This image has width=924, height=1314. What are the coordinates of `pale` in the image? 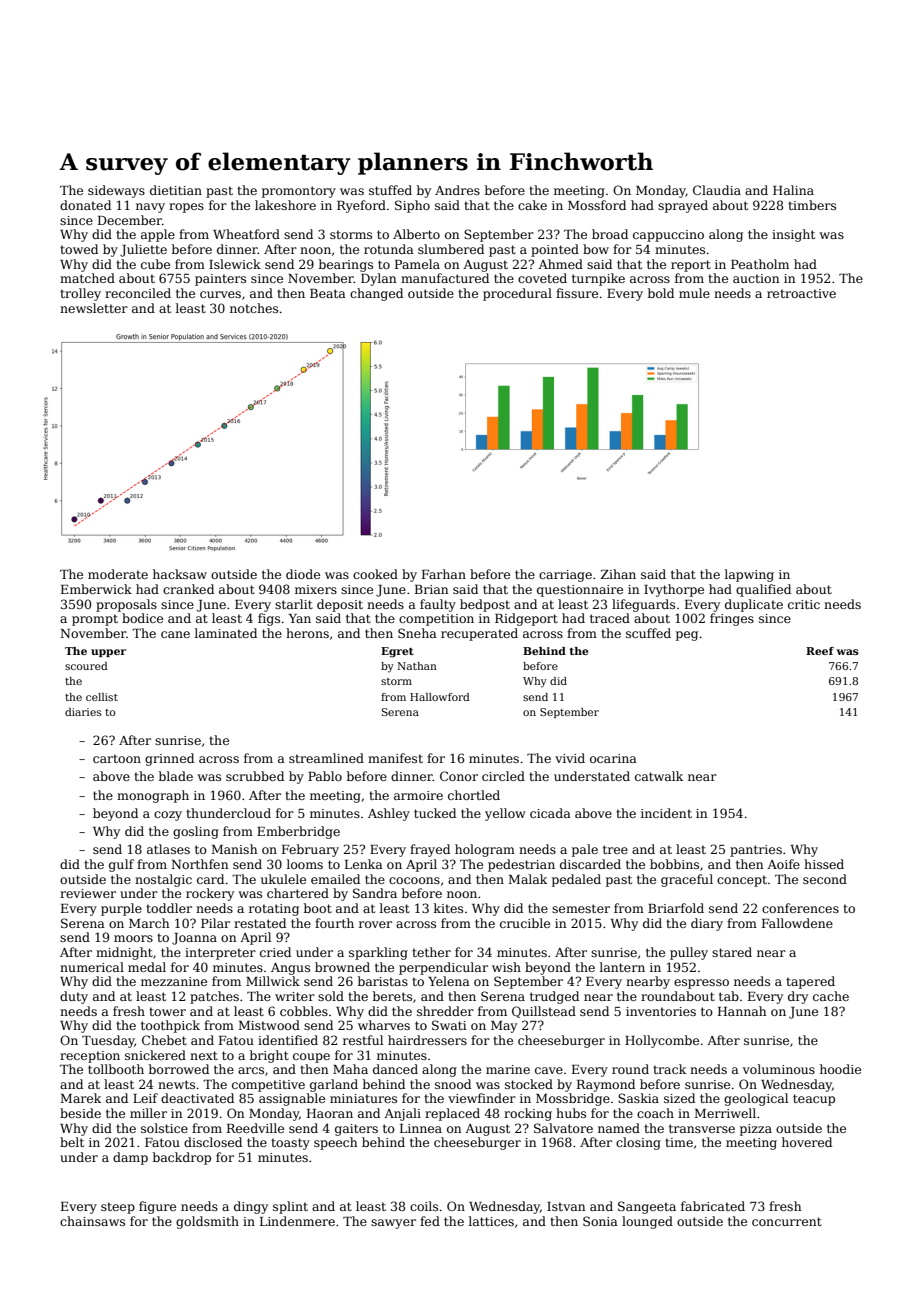 It's located at (585, 850).
